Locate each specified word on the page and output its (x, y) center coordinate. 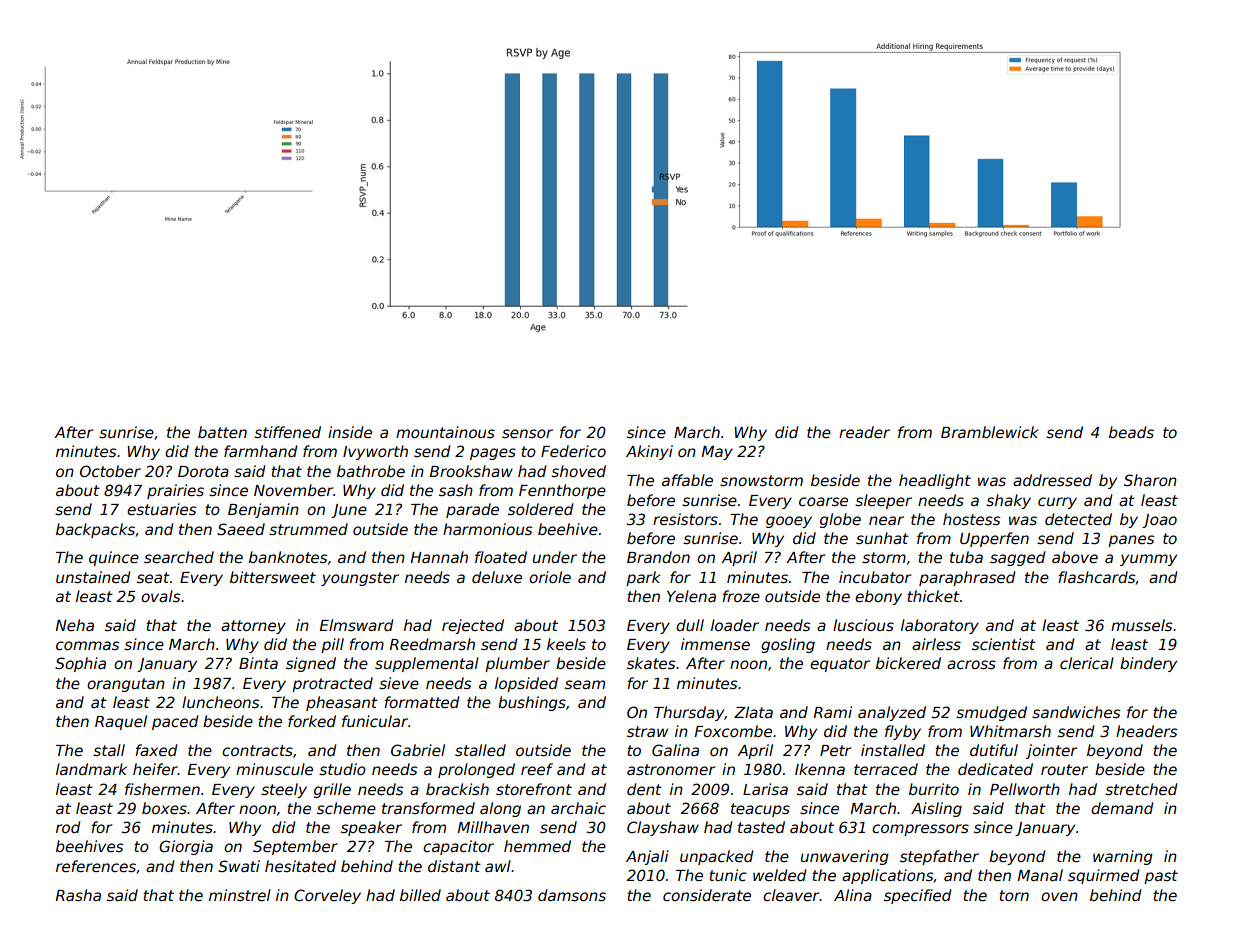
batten (222, 432)
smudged (991, 713)
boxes (164, 808)
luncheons (220, 702)
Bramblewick (989, 432)
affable (687, 480)
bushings (532, 703)
